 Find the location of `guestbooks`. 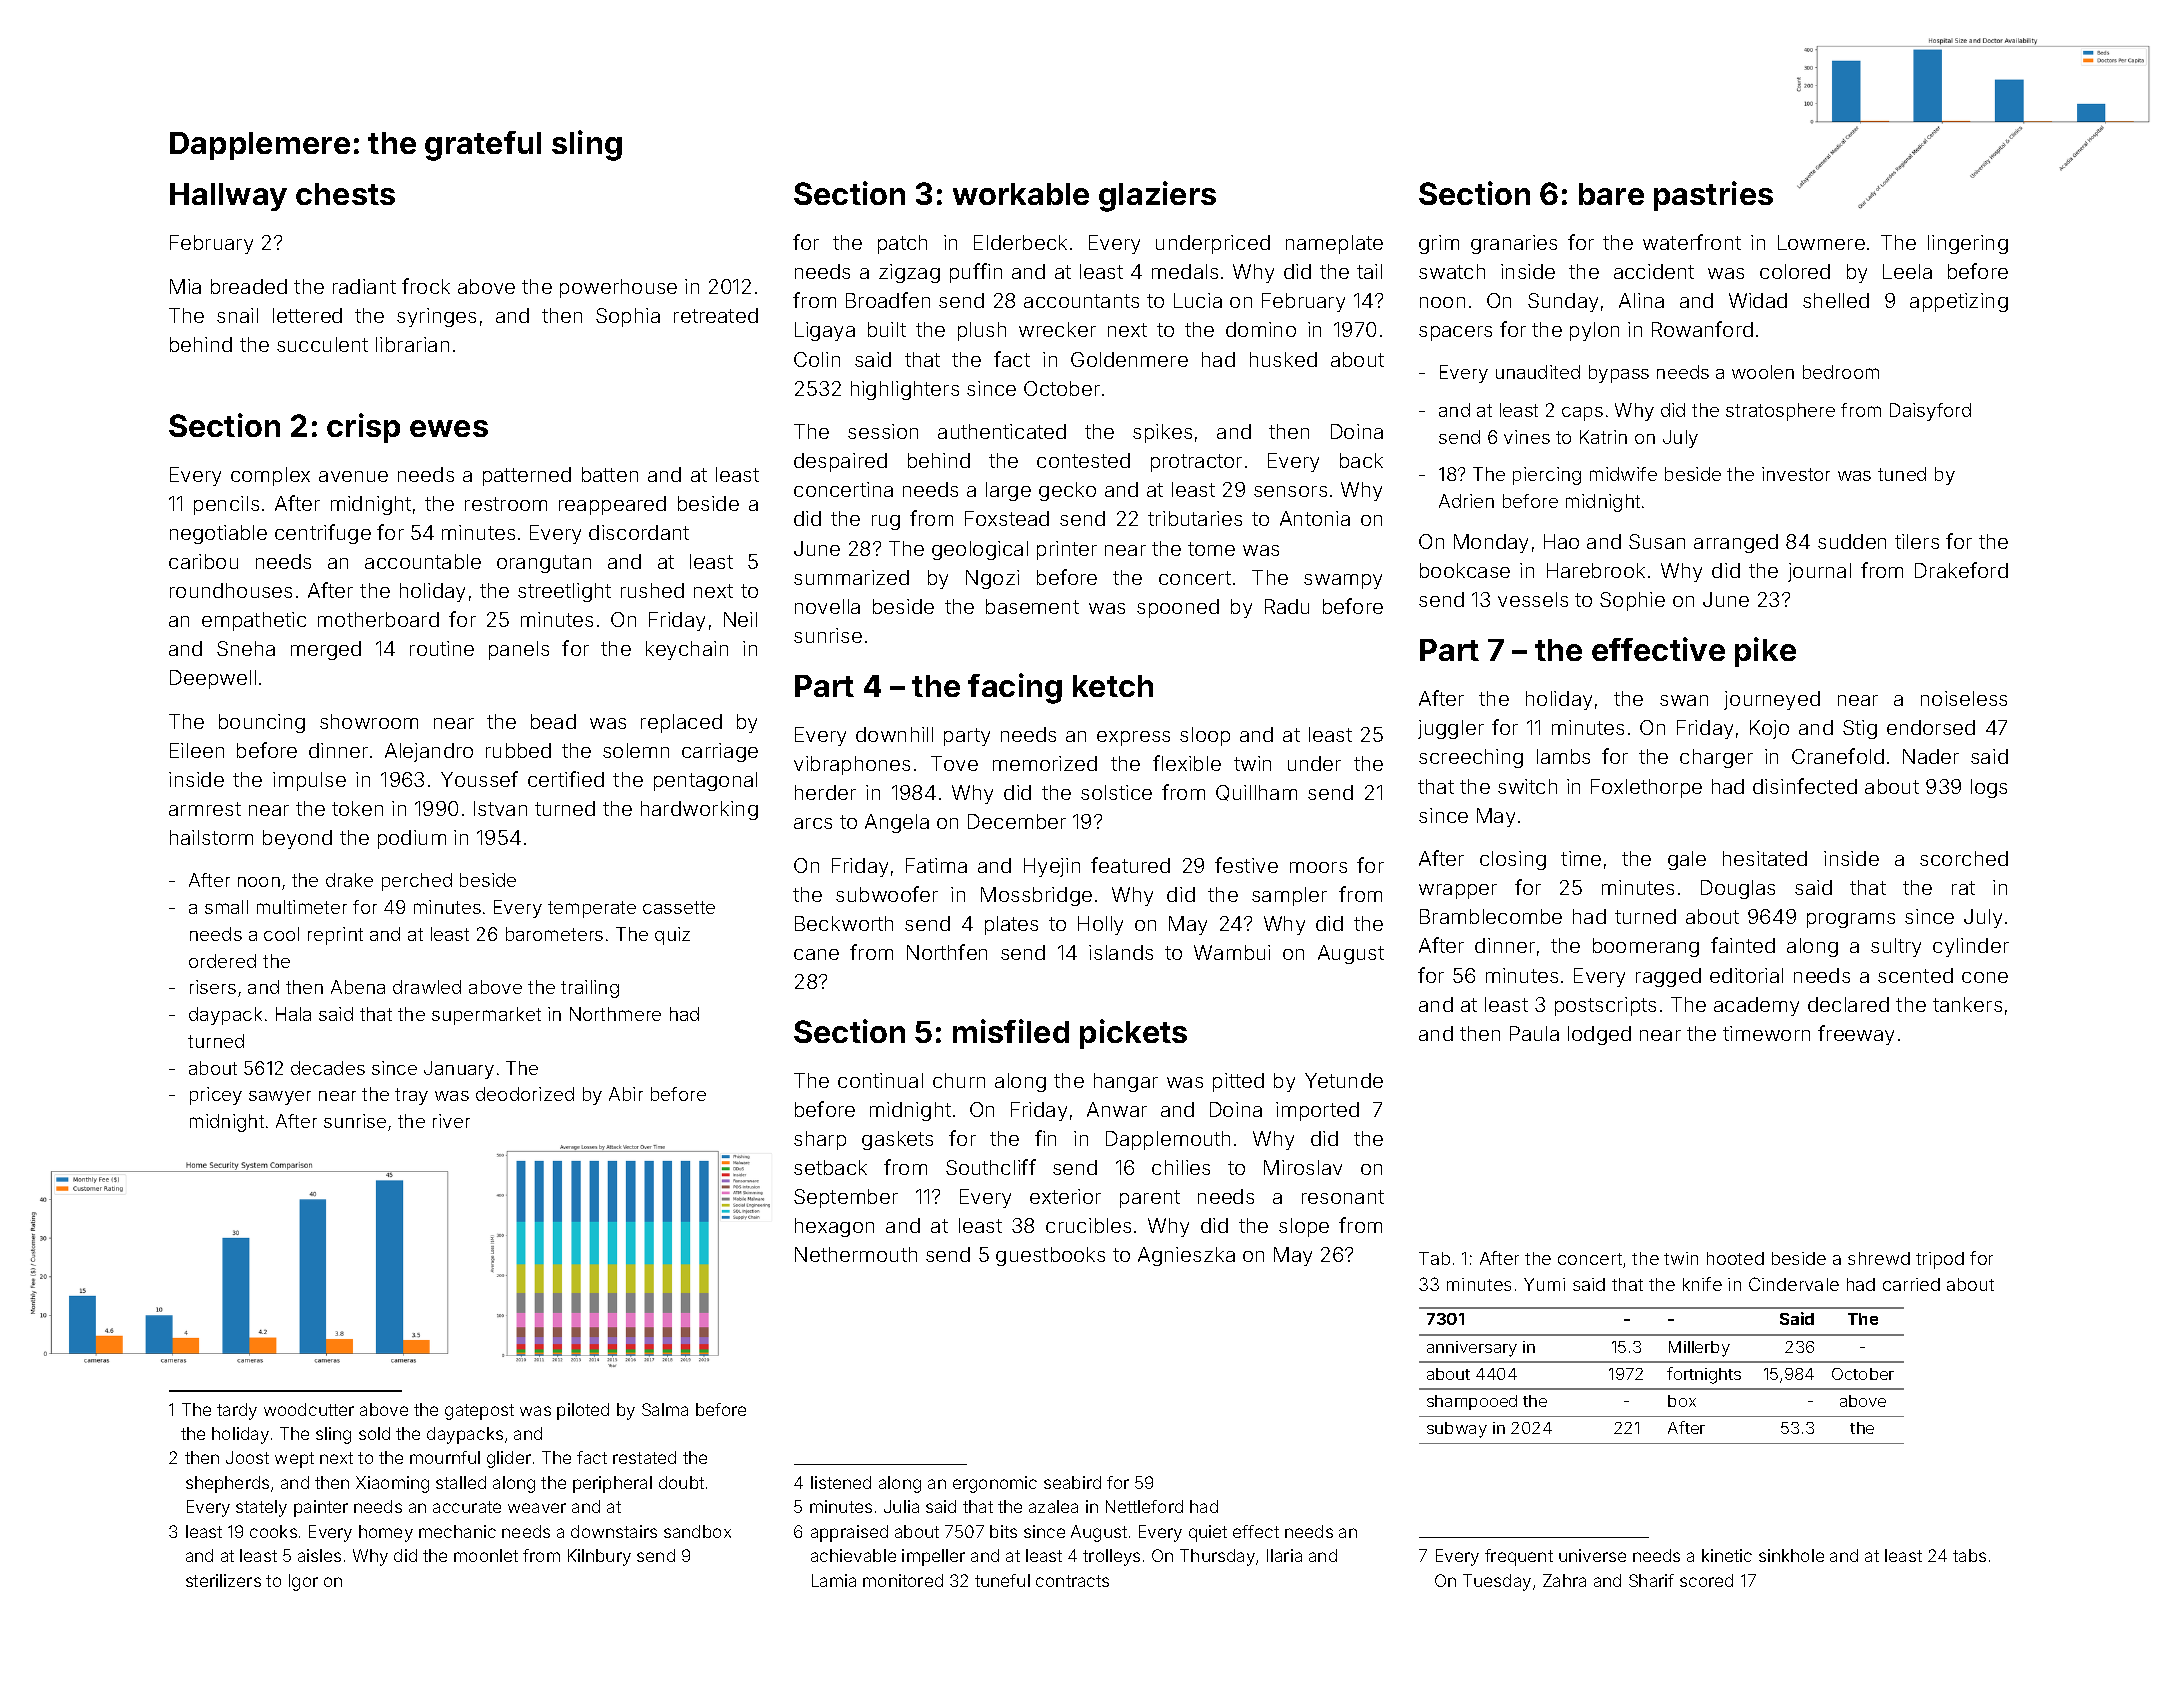

guestbooks is located at coordinates (1050, 1256).
